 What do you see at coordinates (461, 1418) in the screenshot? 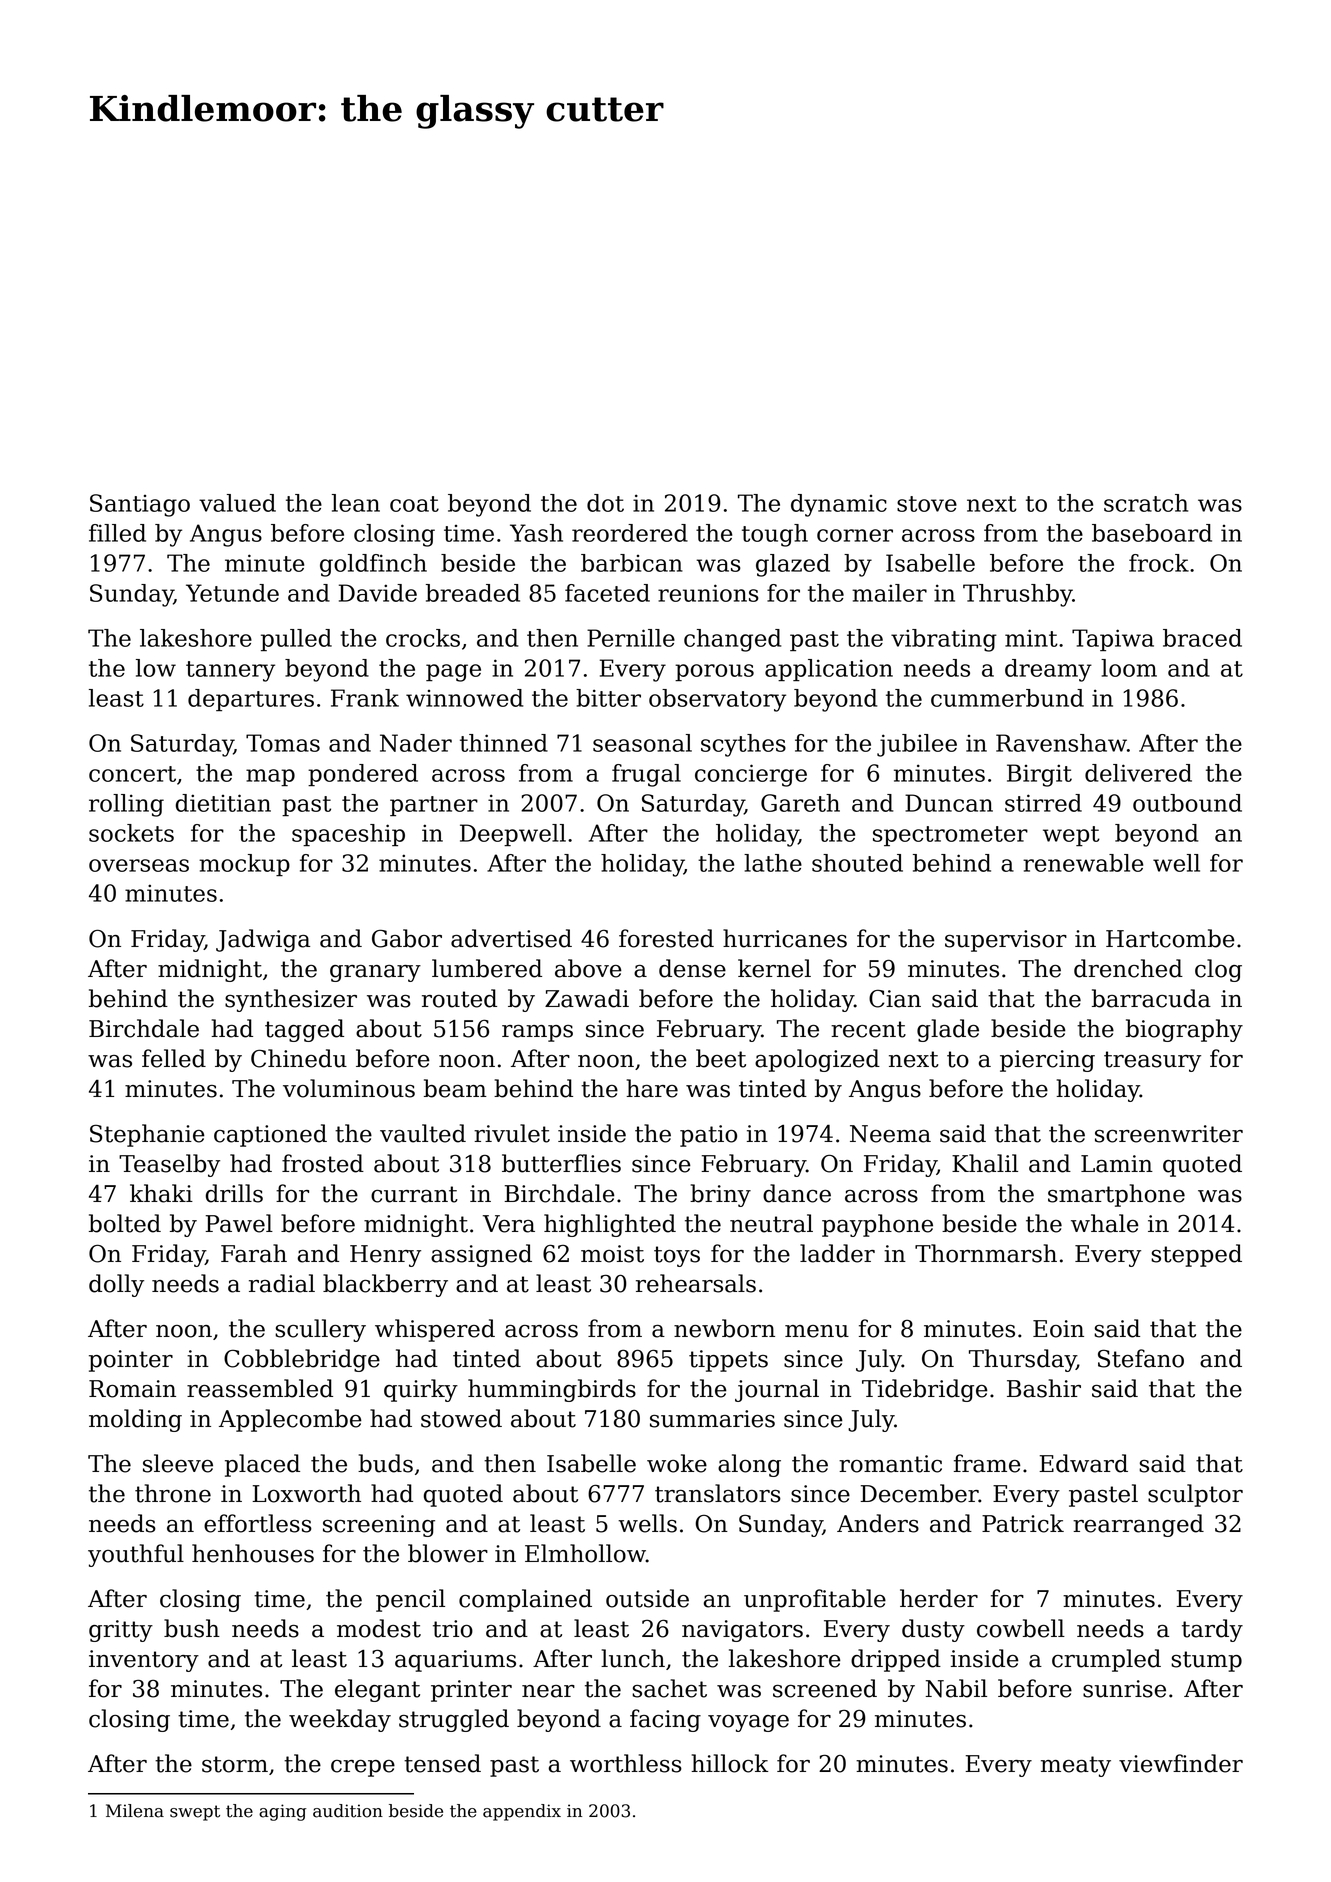
I see `stowed` at bounding box center [461, 1418].
